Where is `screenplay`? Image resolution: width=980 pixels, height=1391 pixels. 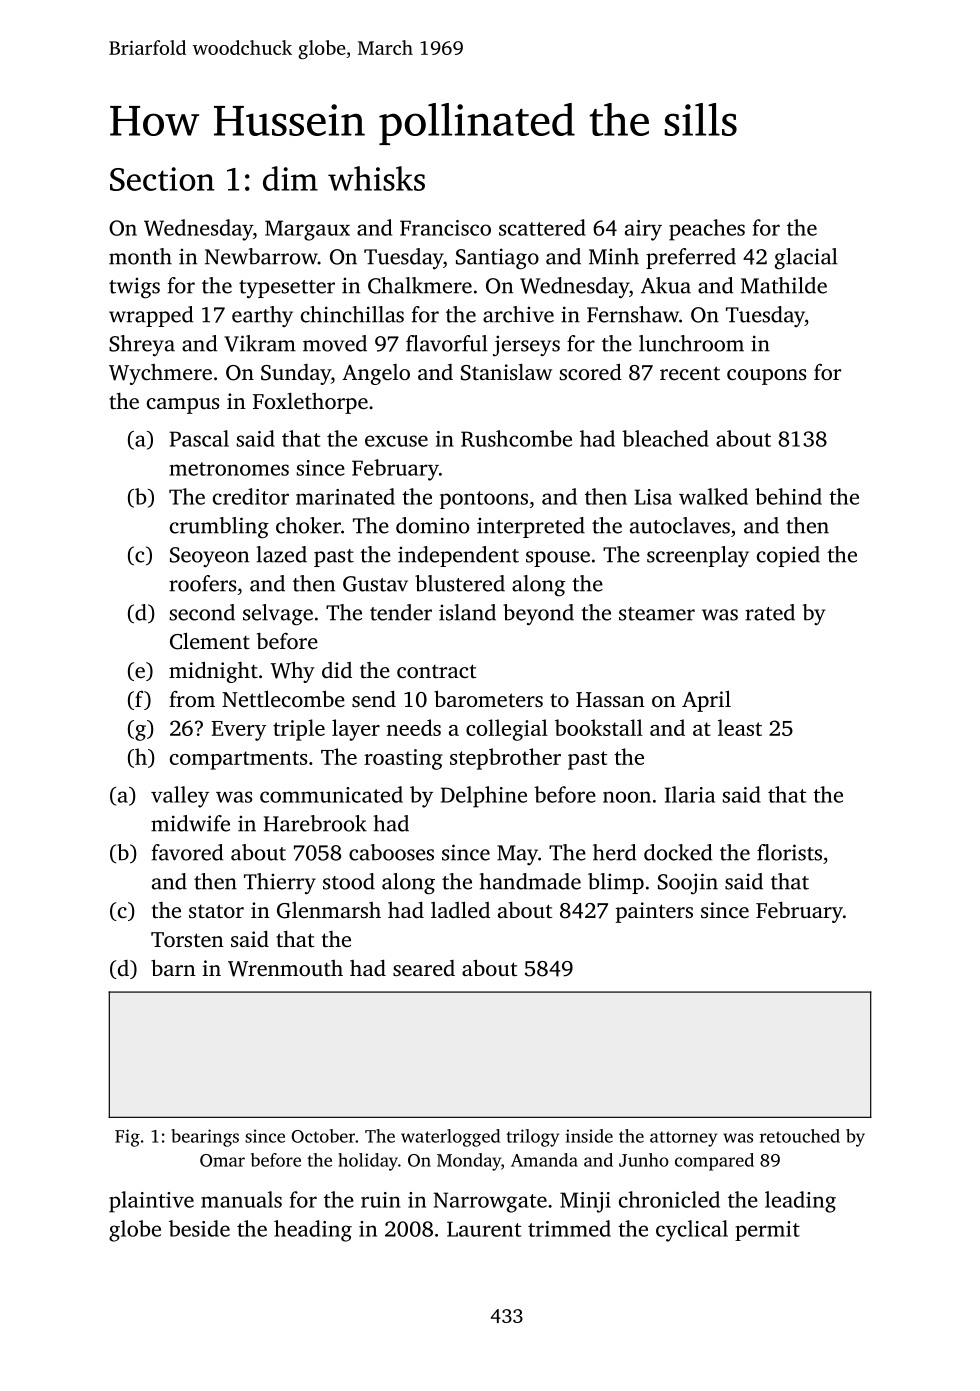
screenplay is located at coordinates (698, 556).
